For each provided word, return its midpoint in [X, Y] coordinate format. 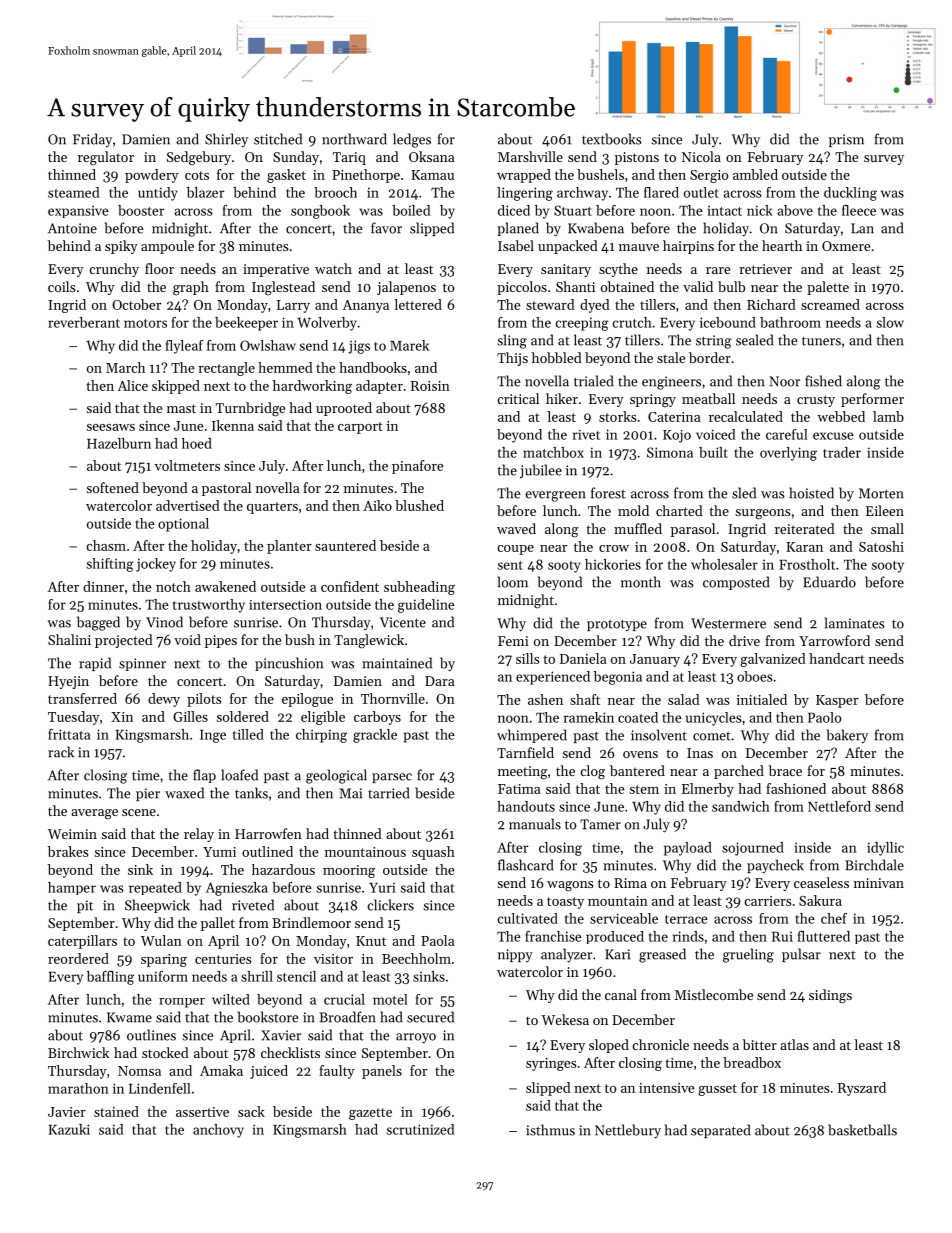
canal [621, 994]
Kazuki [69, 1129]
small [887, 528]
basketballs [862, 1130]
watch [333, 268]
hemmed [285, 367]
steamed [74, 192]
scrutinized [421, 1129]
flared [661, 192]
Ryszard [862, 1089]
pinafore [417, 467]
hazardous [283, 869]
